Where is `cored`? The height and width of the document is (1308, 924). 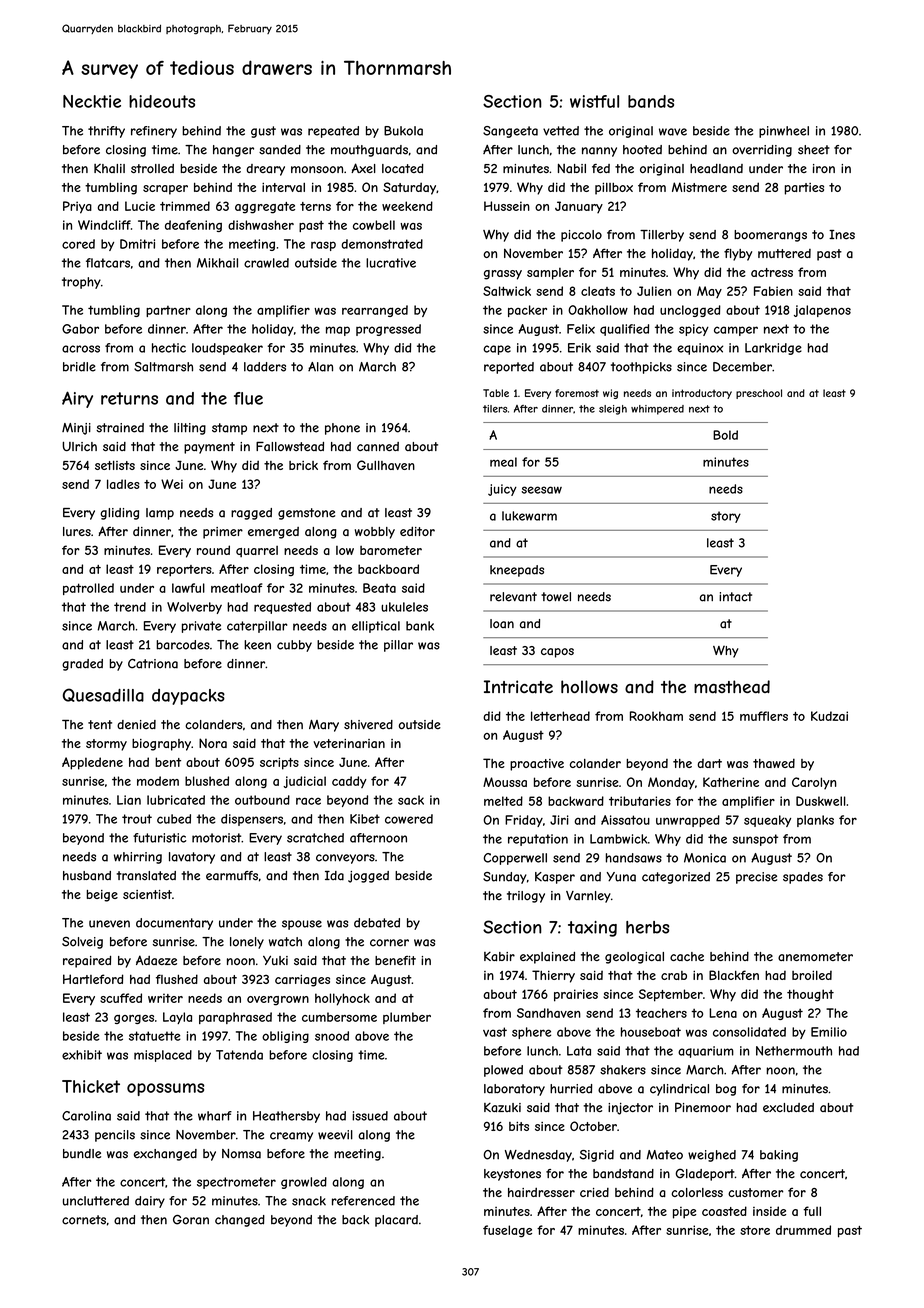
cored is located at coordinates (78, 244).
